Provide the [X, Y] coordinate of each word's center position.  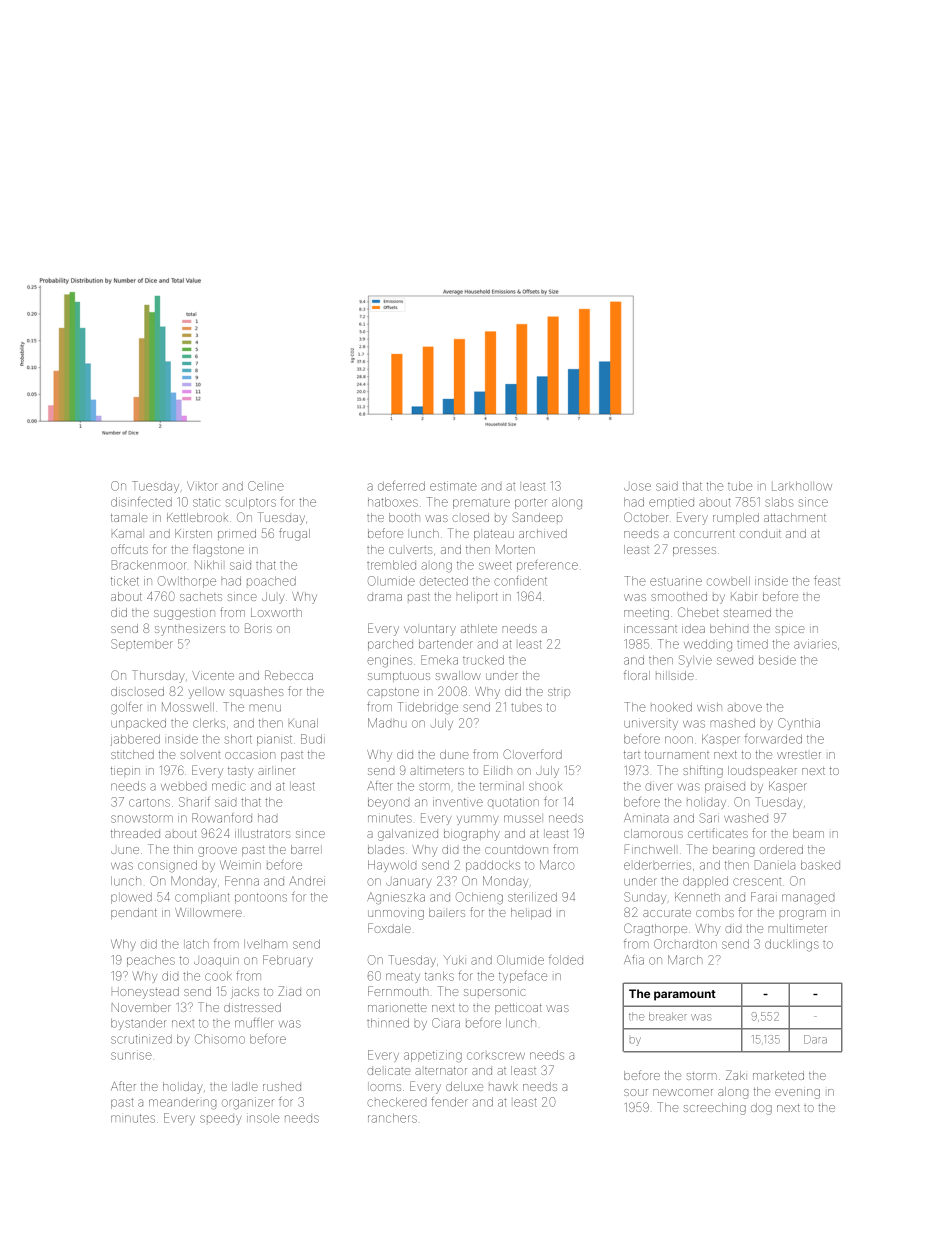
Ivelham [265, 944]
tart [632, 755]
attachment [795, 517]
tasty [241, 772]
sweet [495, 565]
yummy [477, 820]
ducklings [792, 945]
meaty [403, 977]
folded [566, 960]
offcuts [129, 549]
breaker [668, 1016]
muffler [254, 1023]
